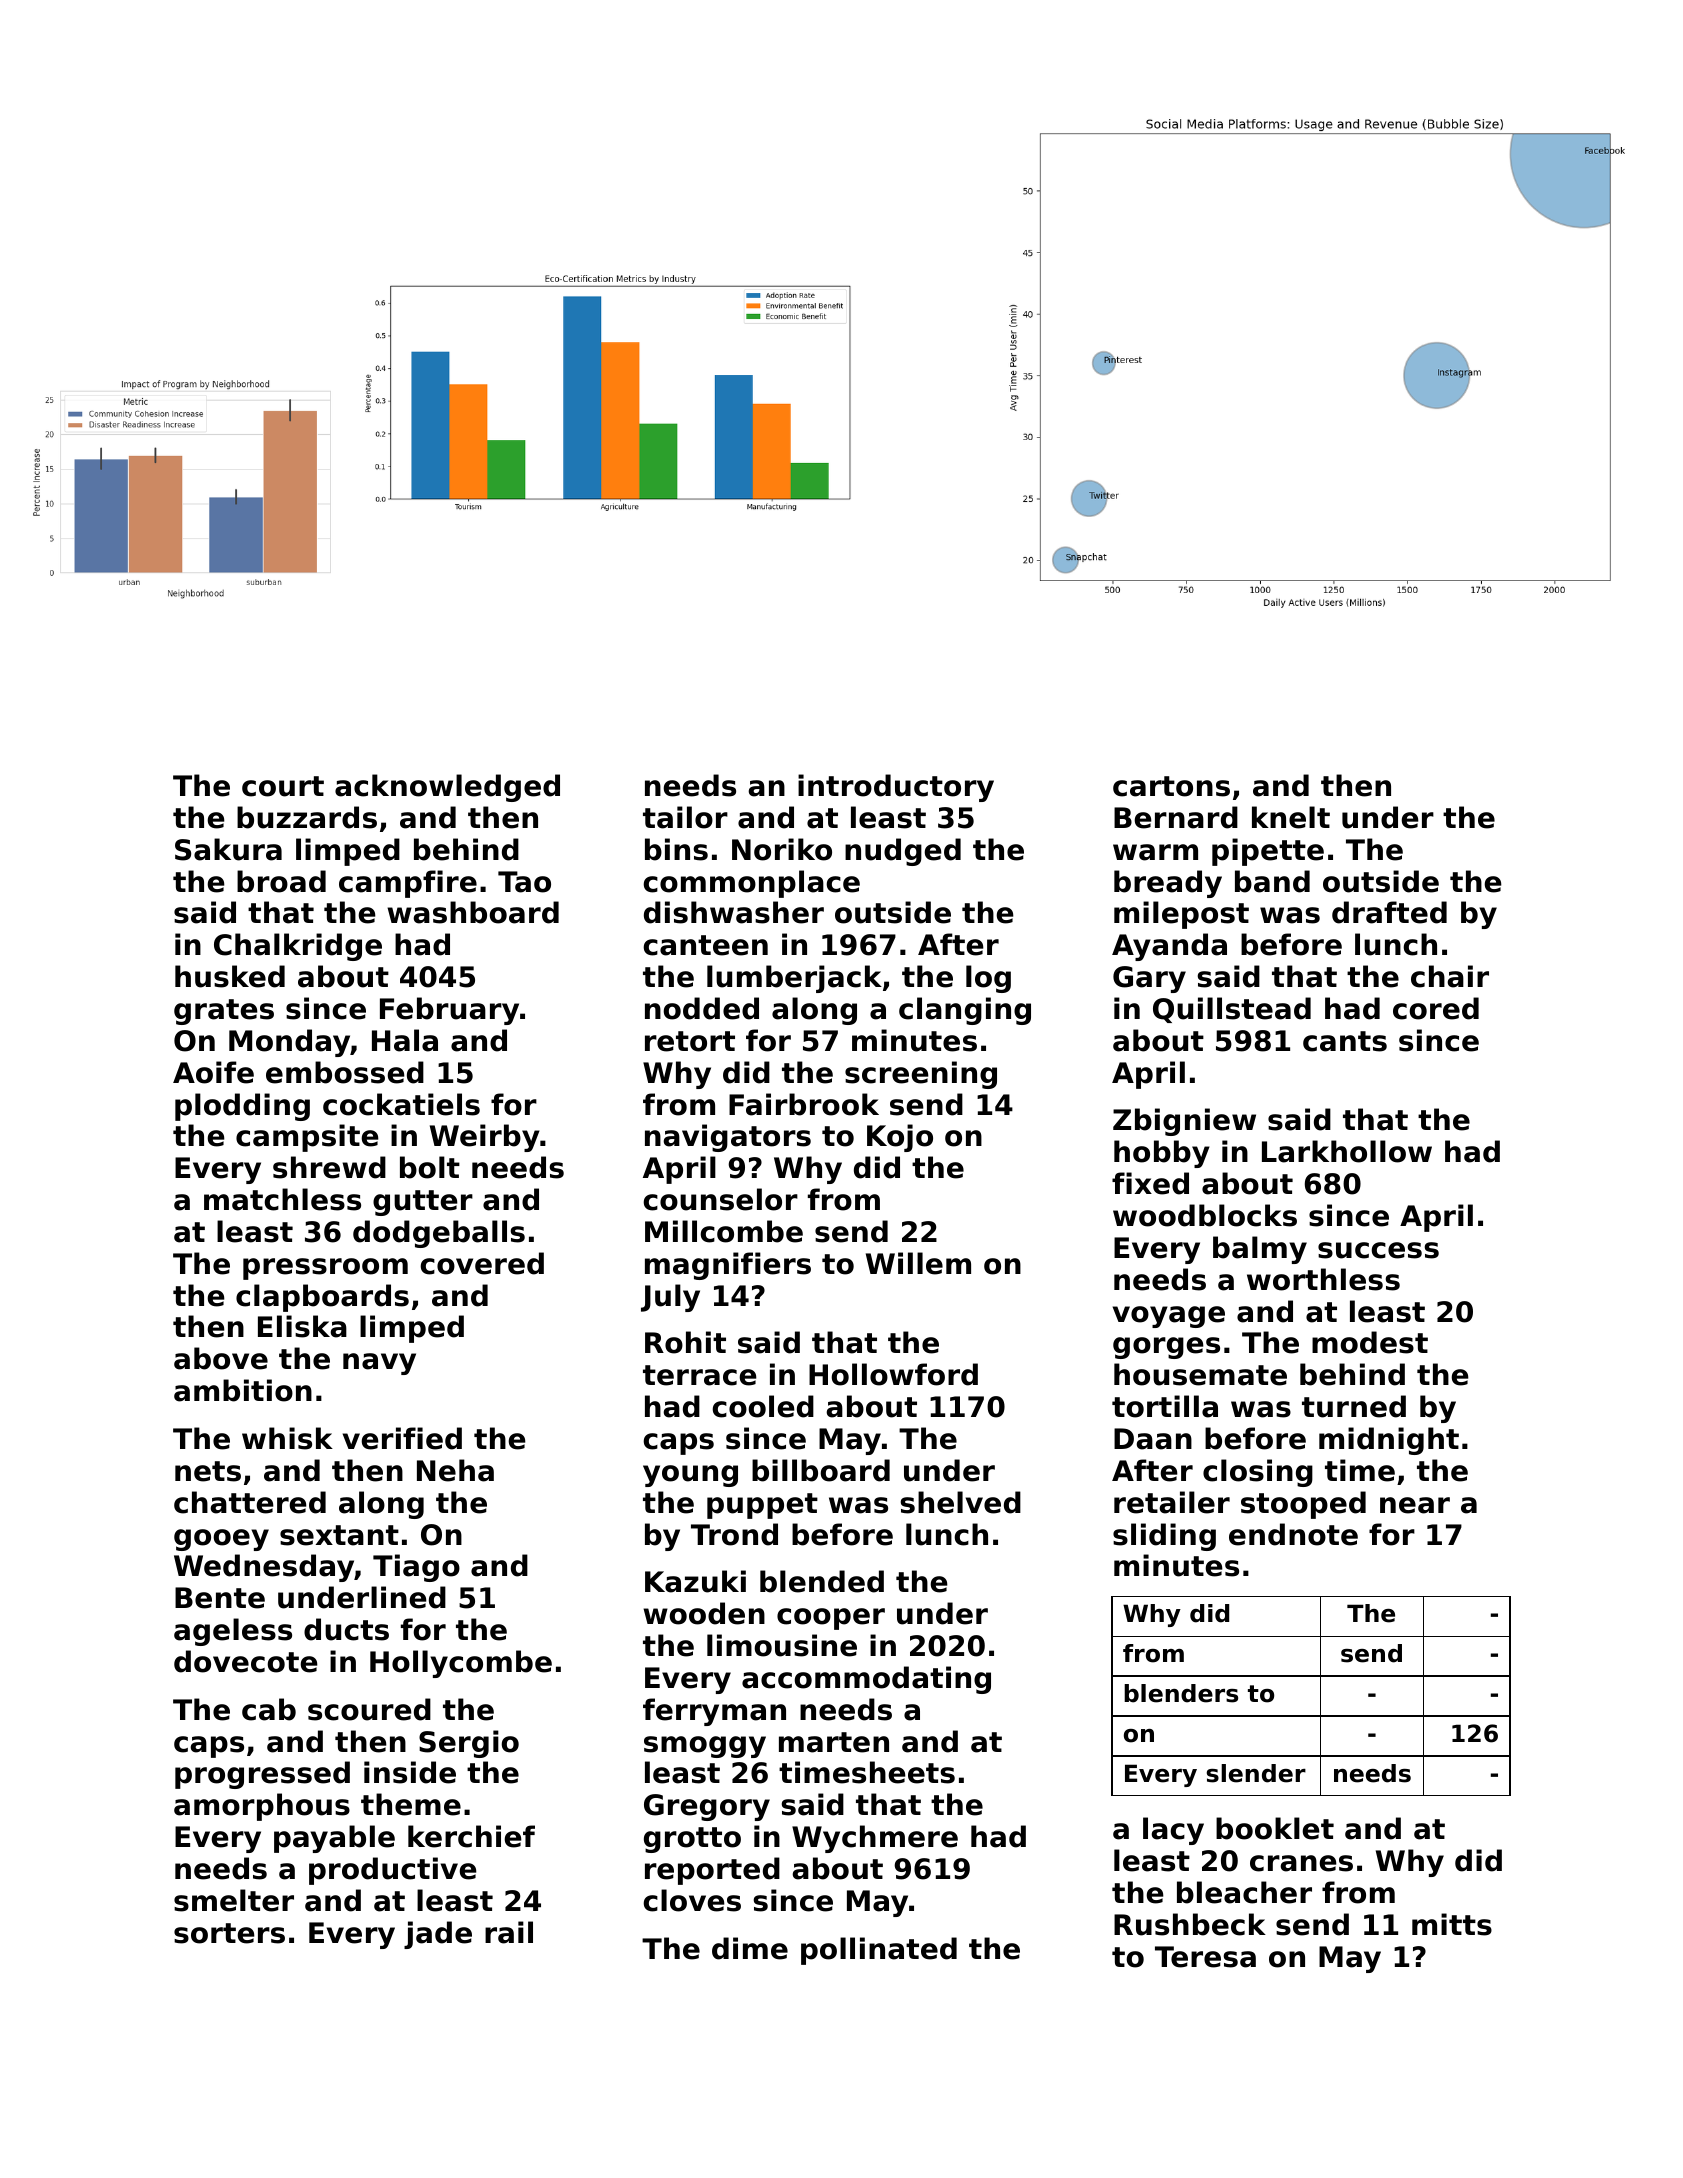 The image size is (1683, 2178). What do you see at coordinates (1162, 1154) in the screenshot?
I see `hobby` at bounding box center [1162, 1154].
